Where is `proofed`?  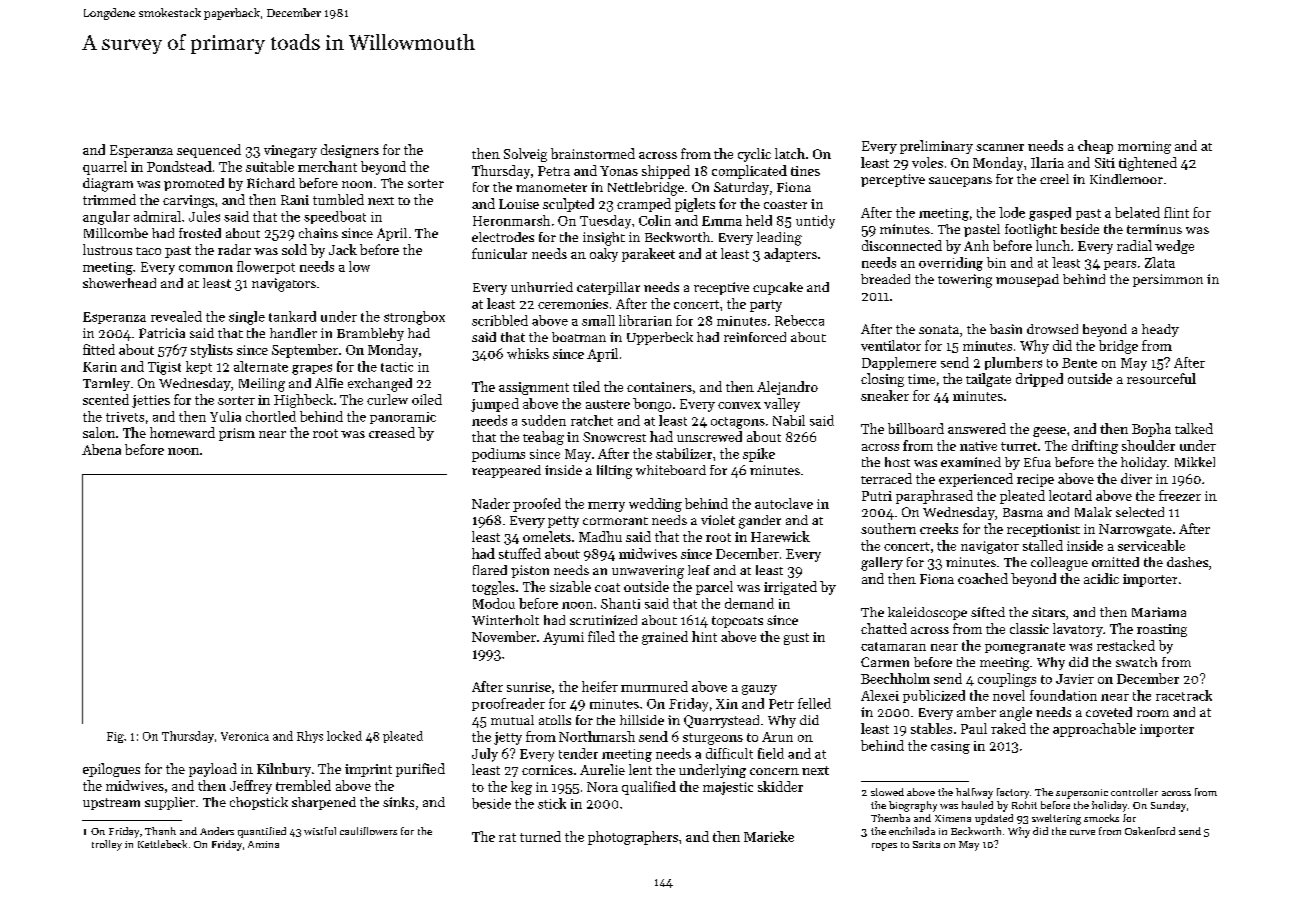 proofed is located at coordinates (537, 505).
